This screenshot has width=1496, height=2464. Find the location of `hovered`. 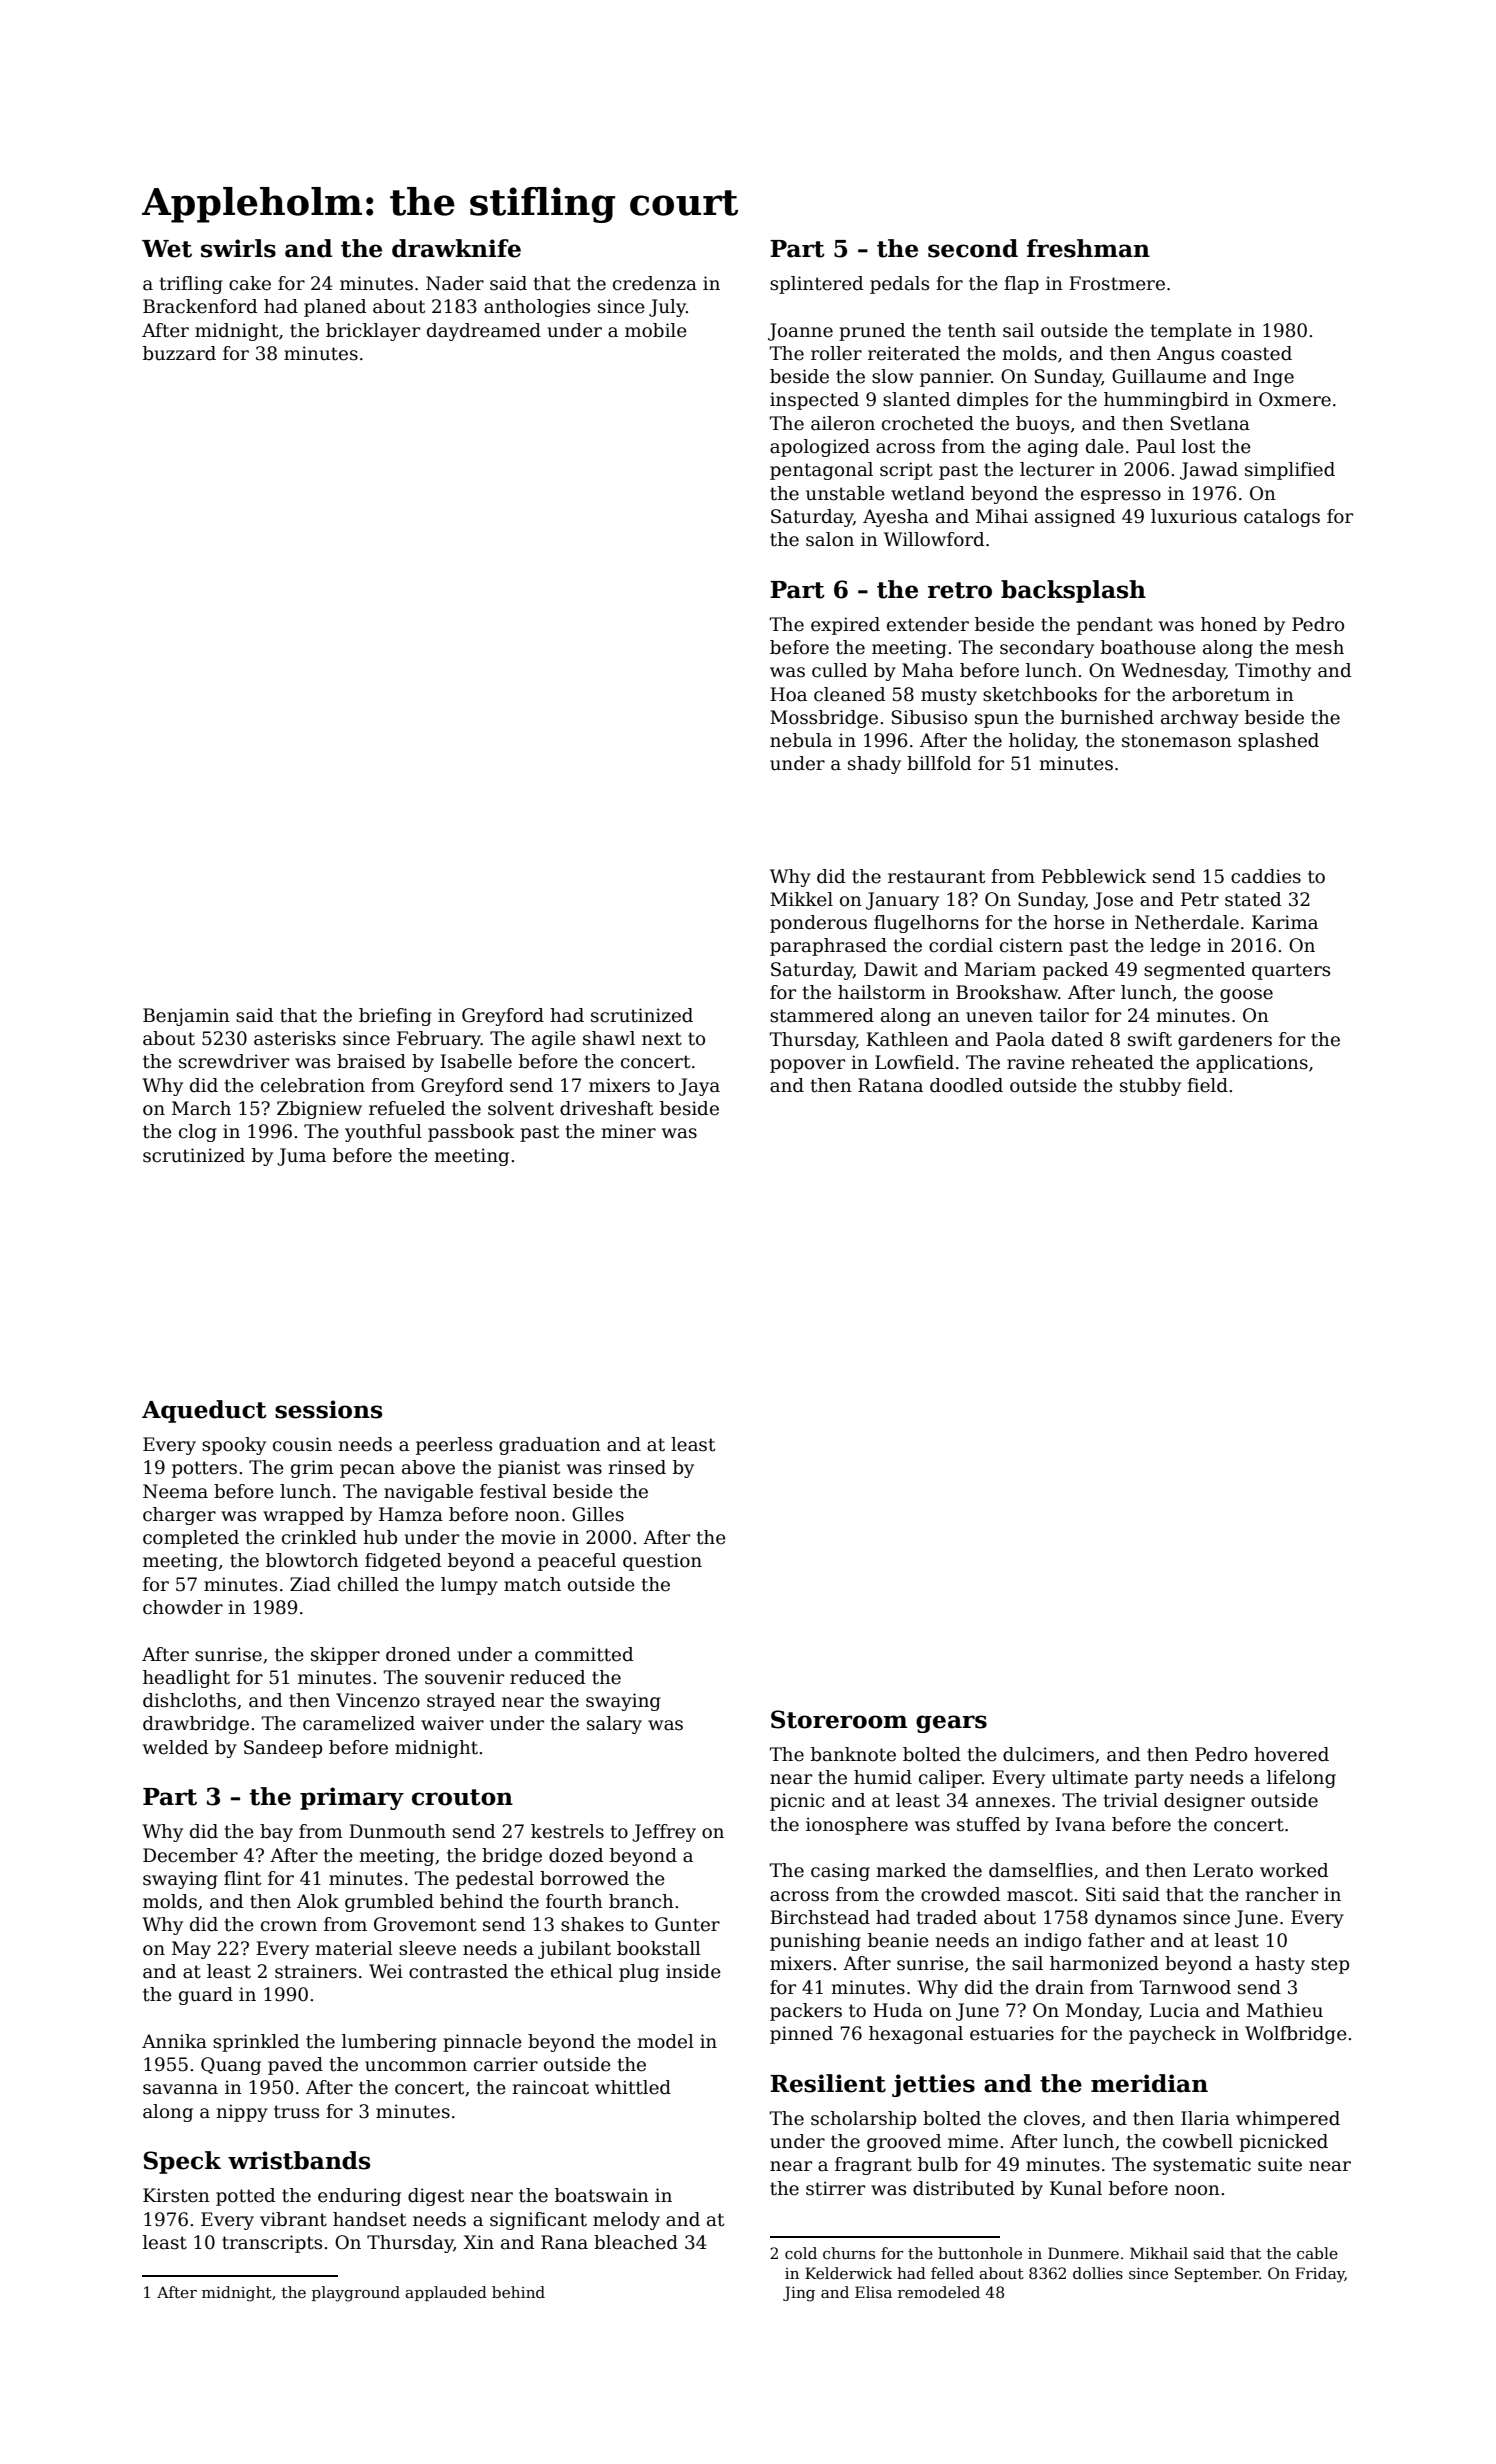

hovered is located at coordinates (1291, 1754).
